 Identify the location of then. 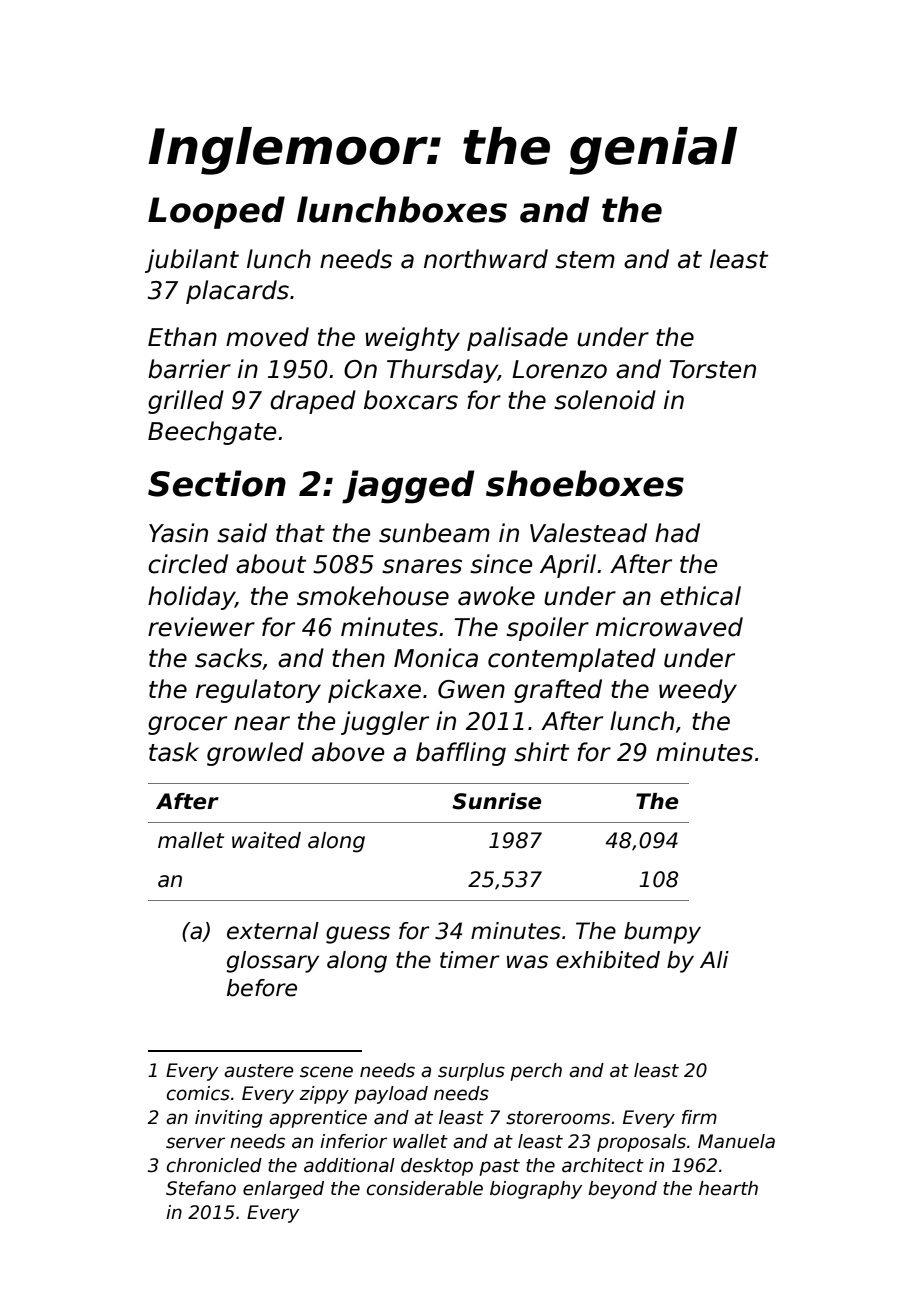
(358, 658).
